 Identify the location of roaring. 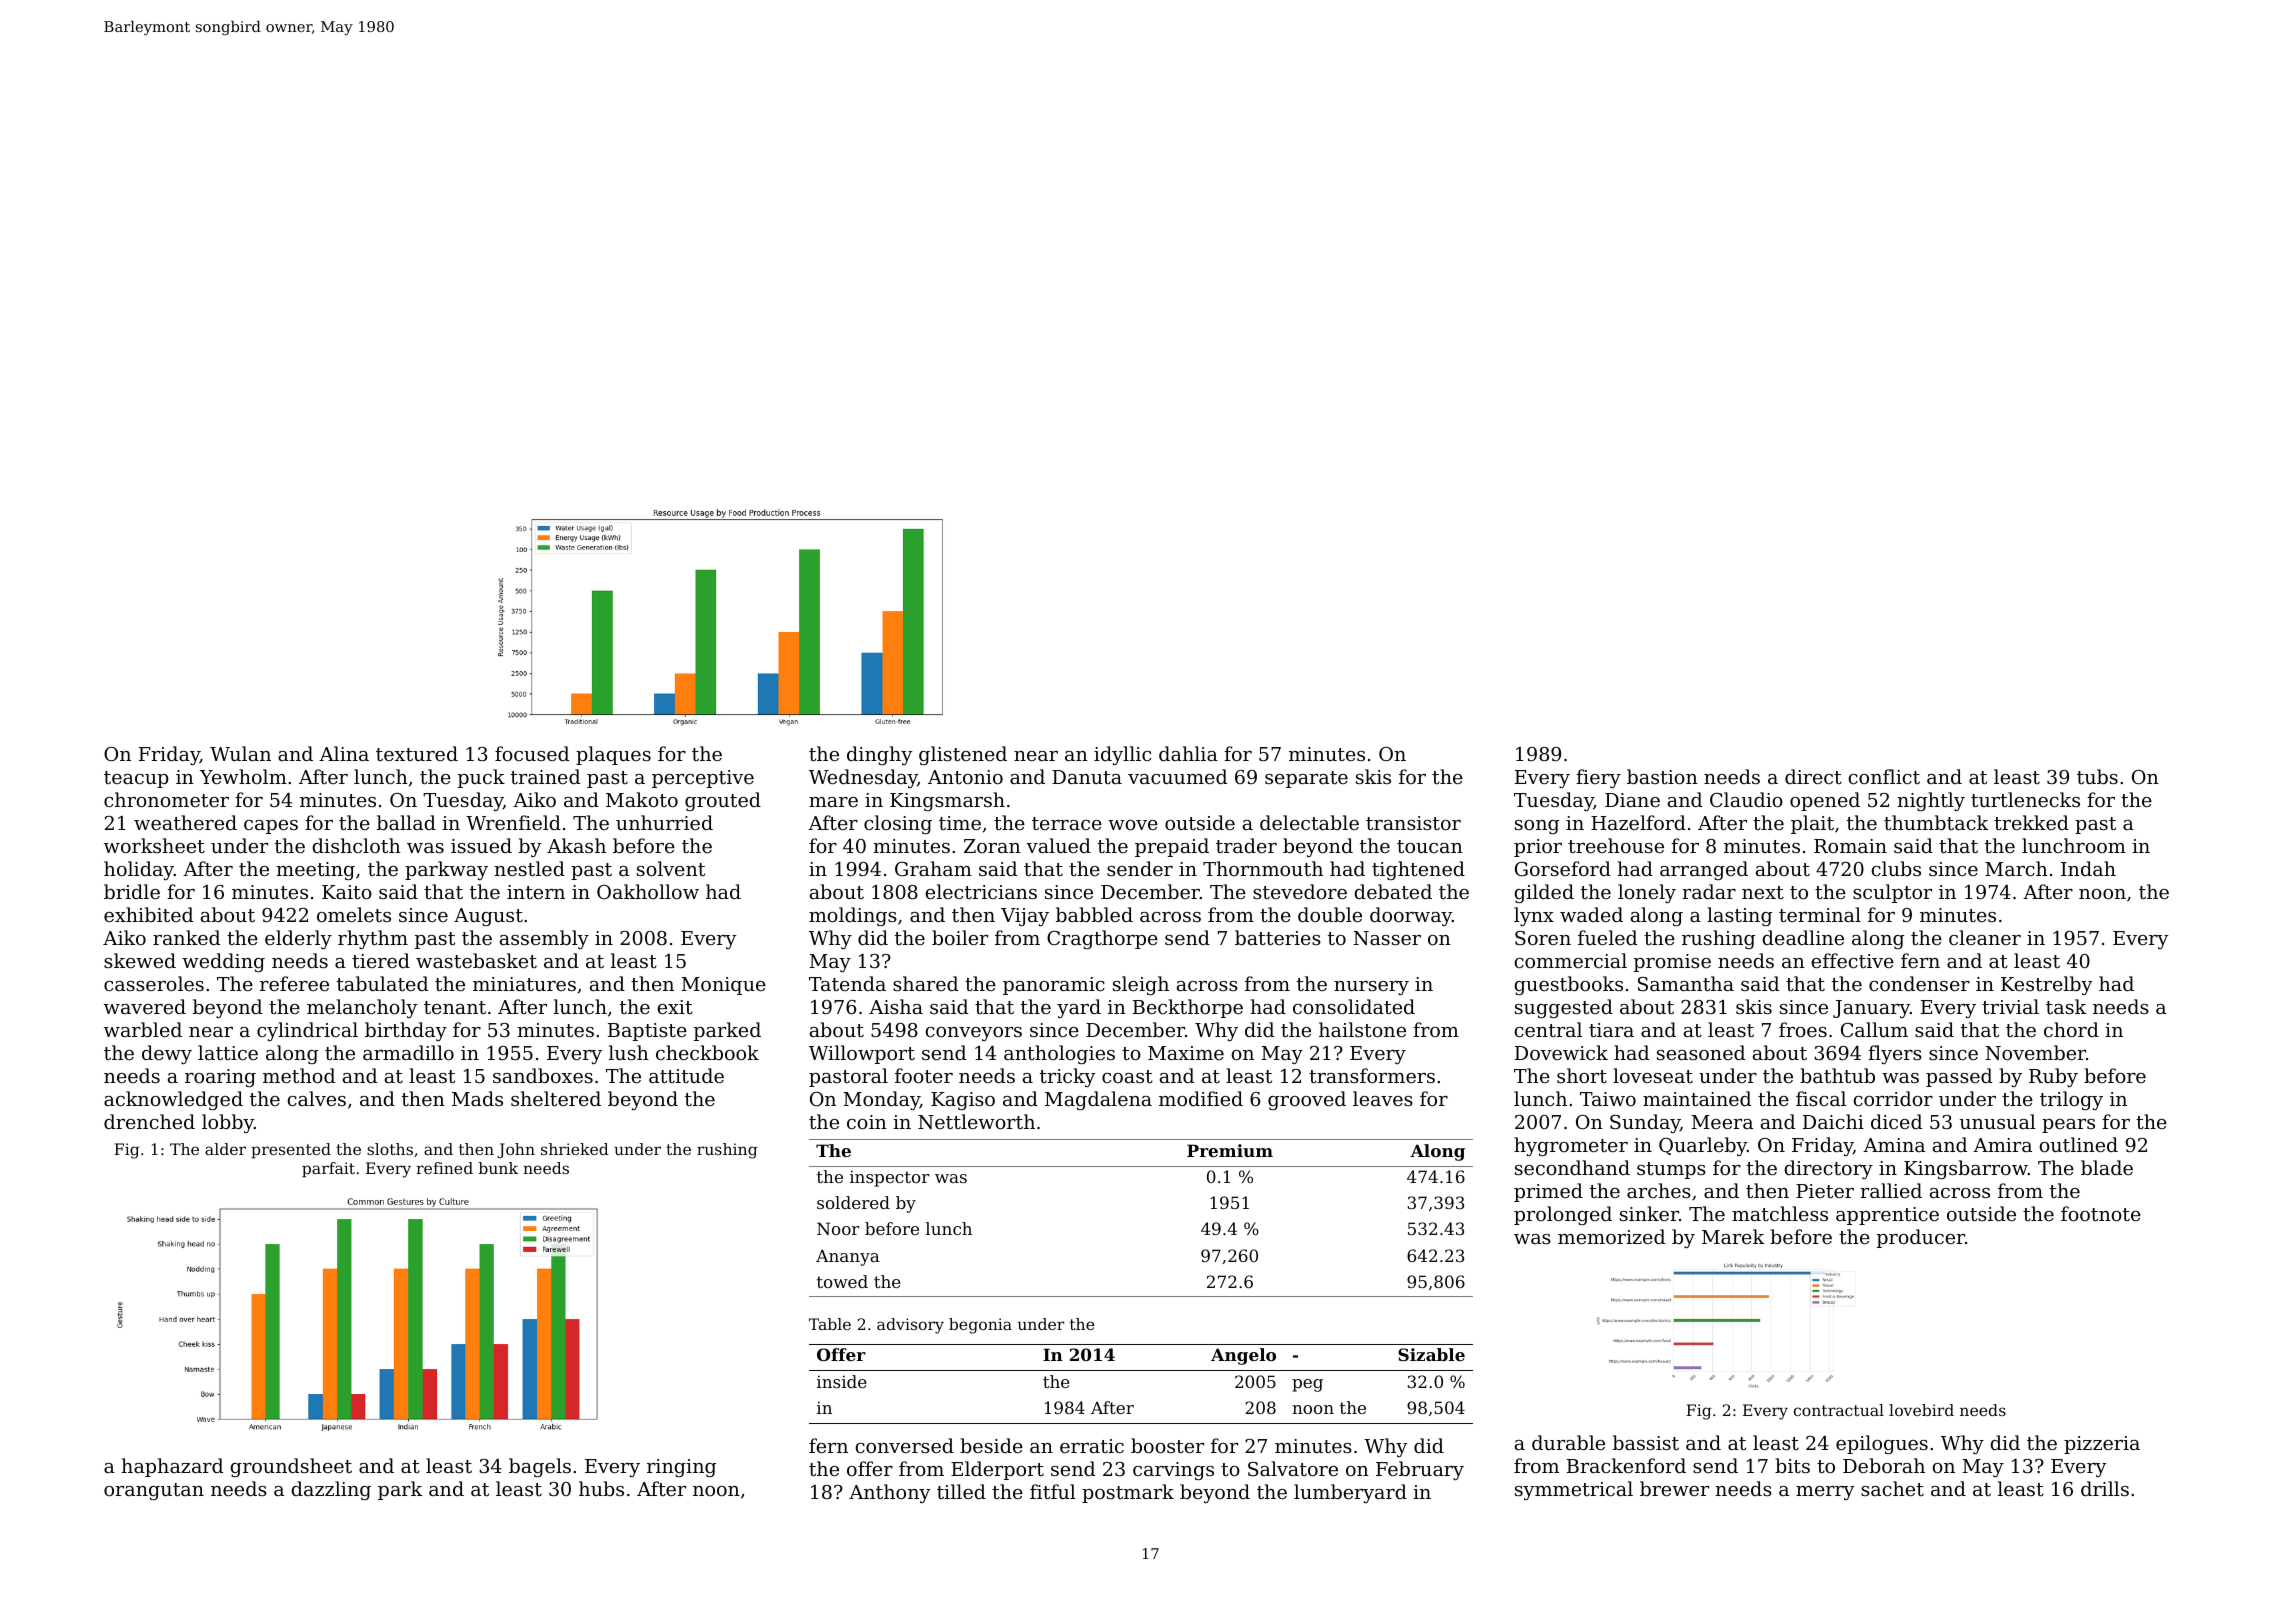
(220, 1078).
